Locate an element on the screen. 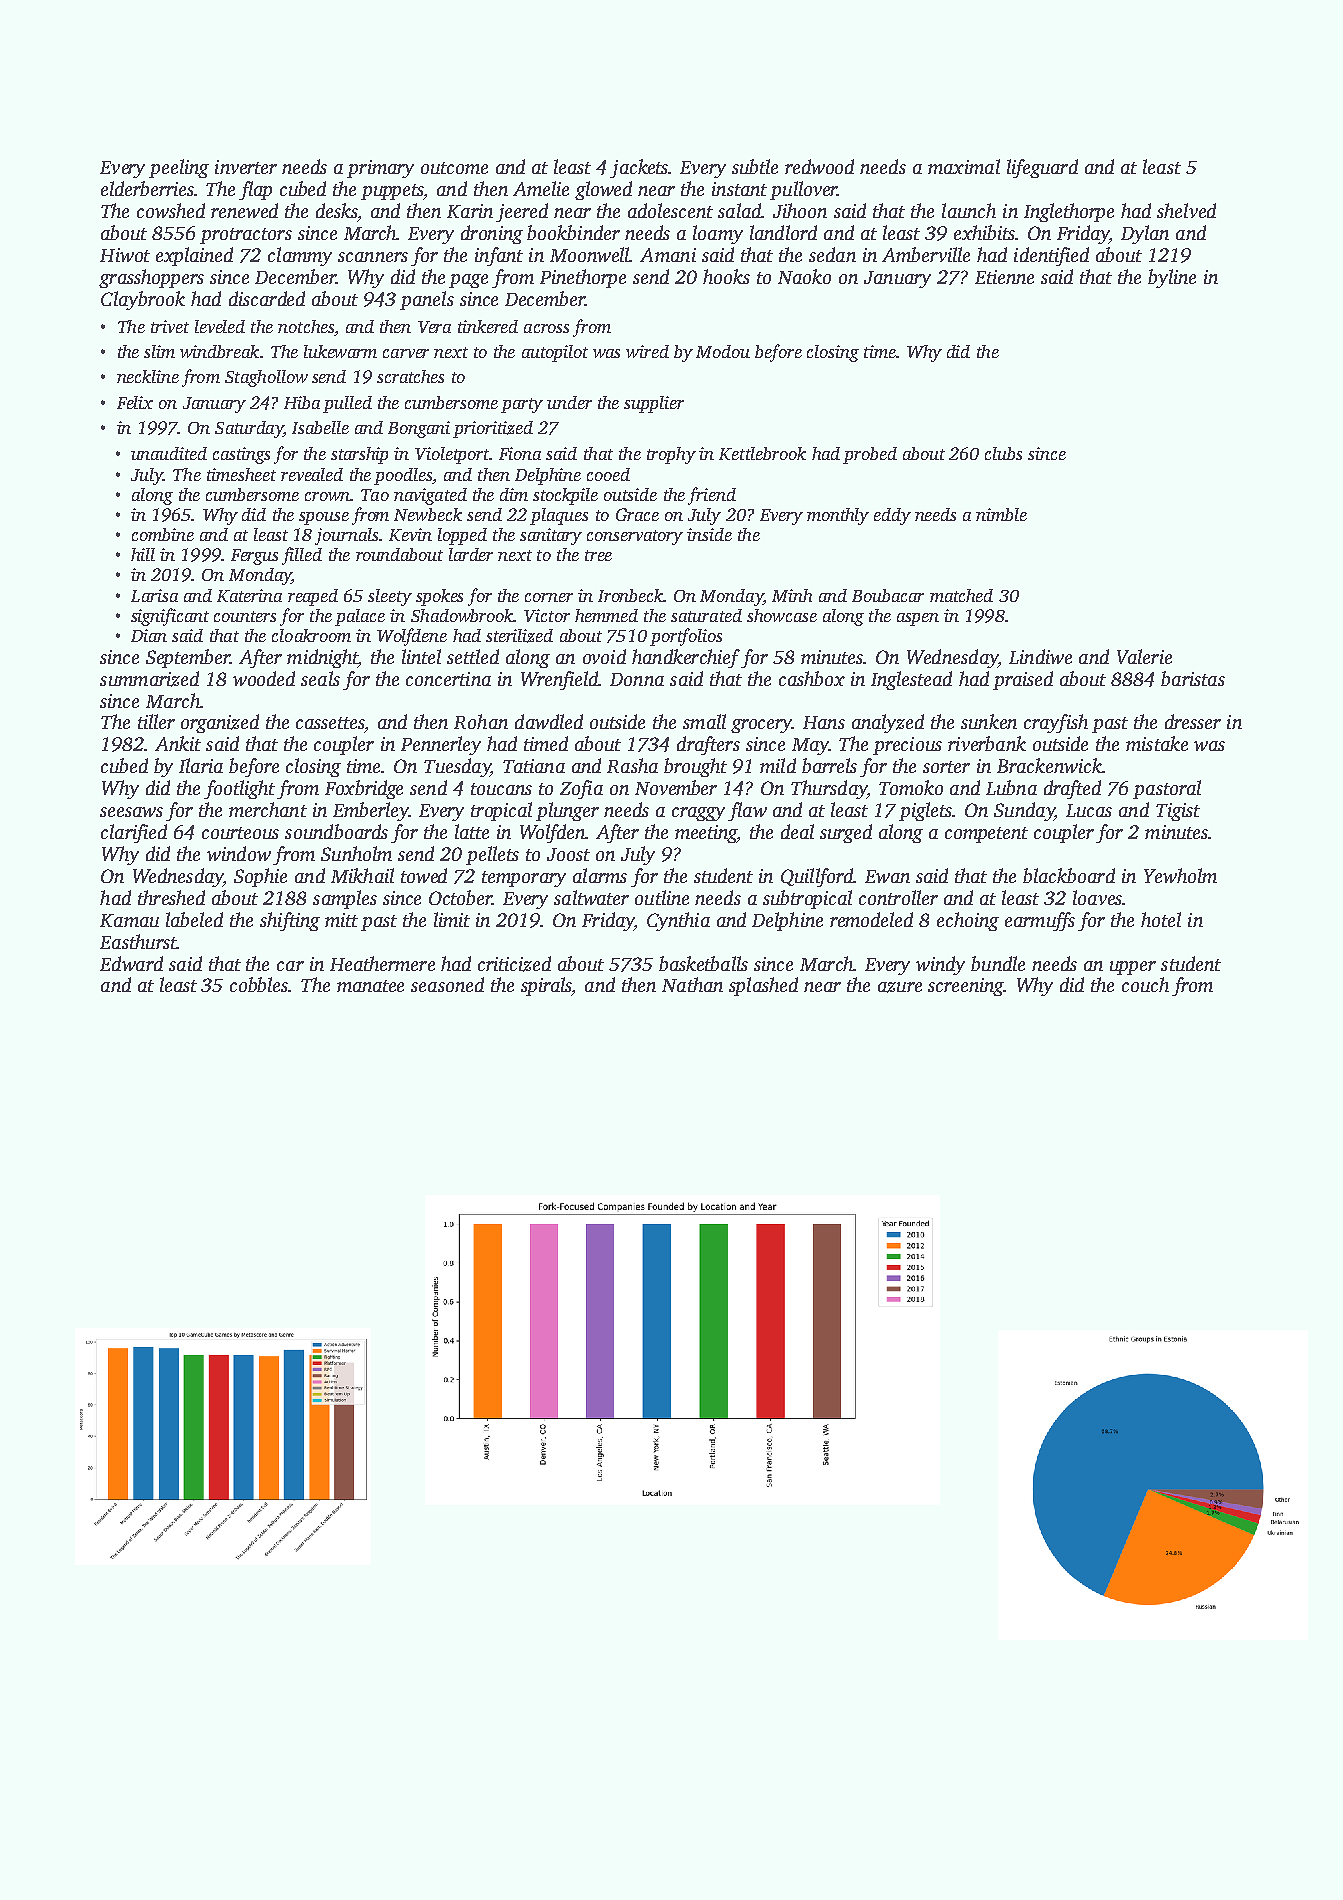 This screenshot has width=1343, height=1900. Amelie is located at coordinates (541, 188).
